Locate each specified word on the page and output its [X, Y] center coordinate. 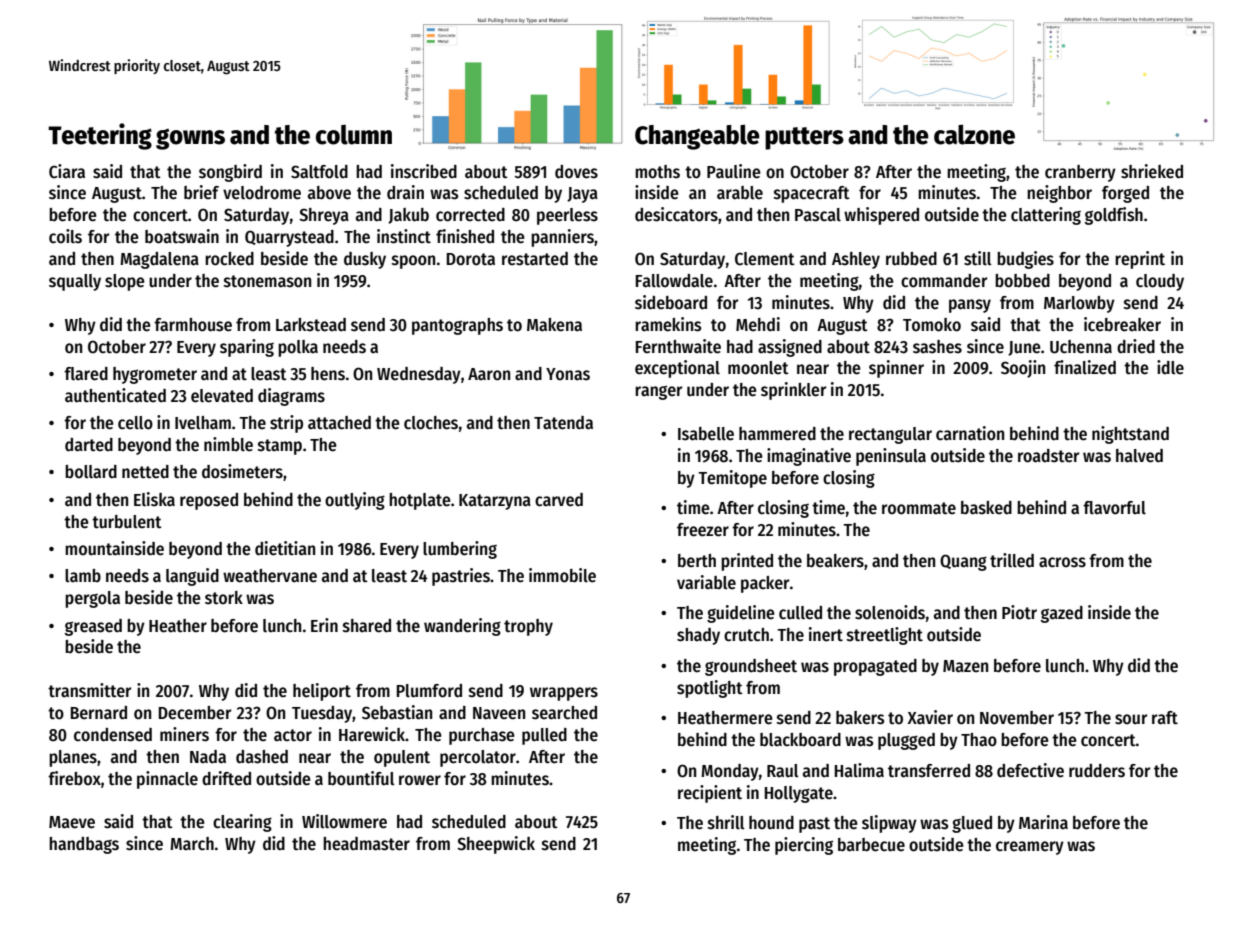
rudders [1097, 771]
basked [986, 508]
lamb [83, 576]
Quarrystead [289, 238]
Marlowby [1079, 304]
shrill [726, 822]
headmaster [366, 844]
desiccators [676, 214]
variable [706, 582]
